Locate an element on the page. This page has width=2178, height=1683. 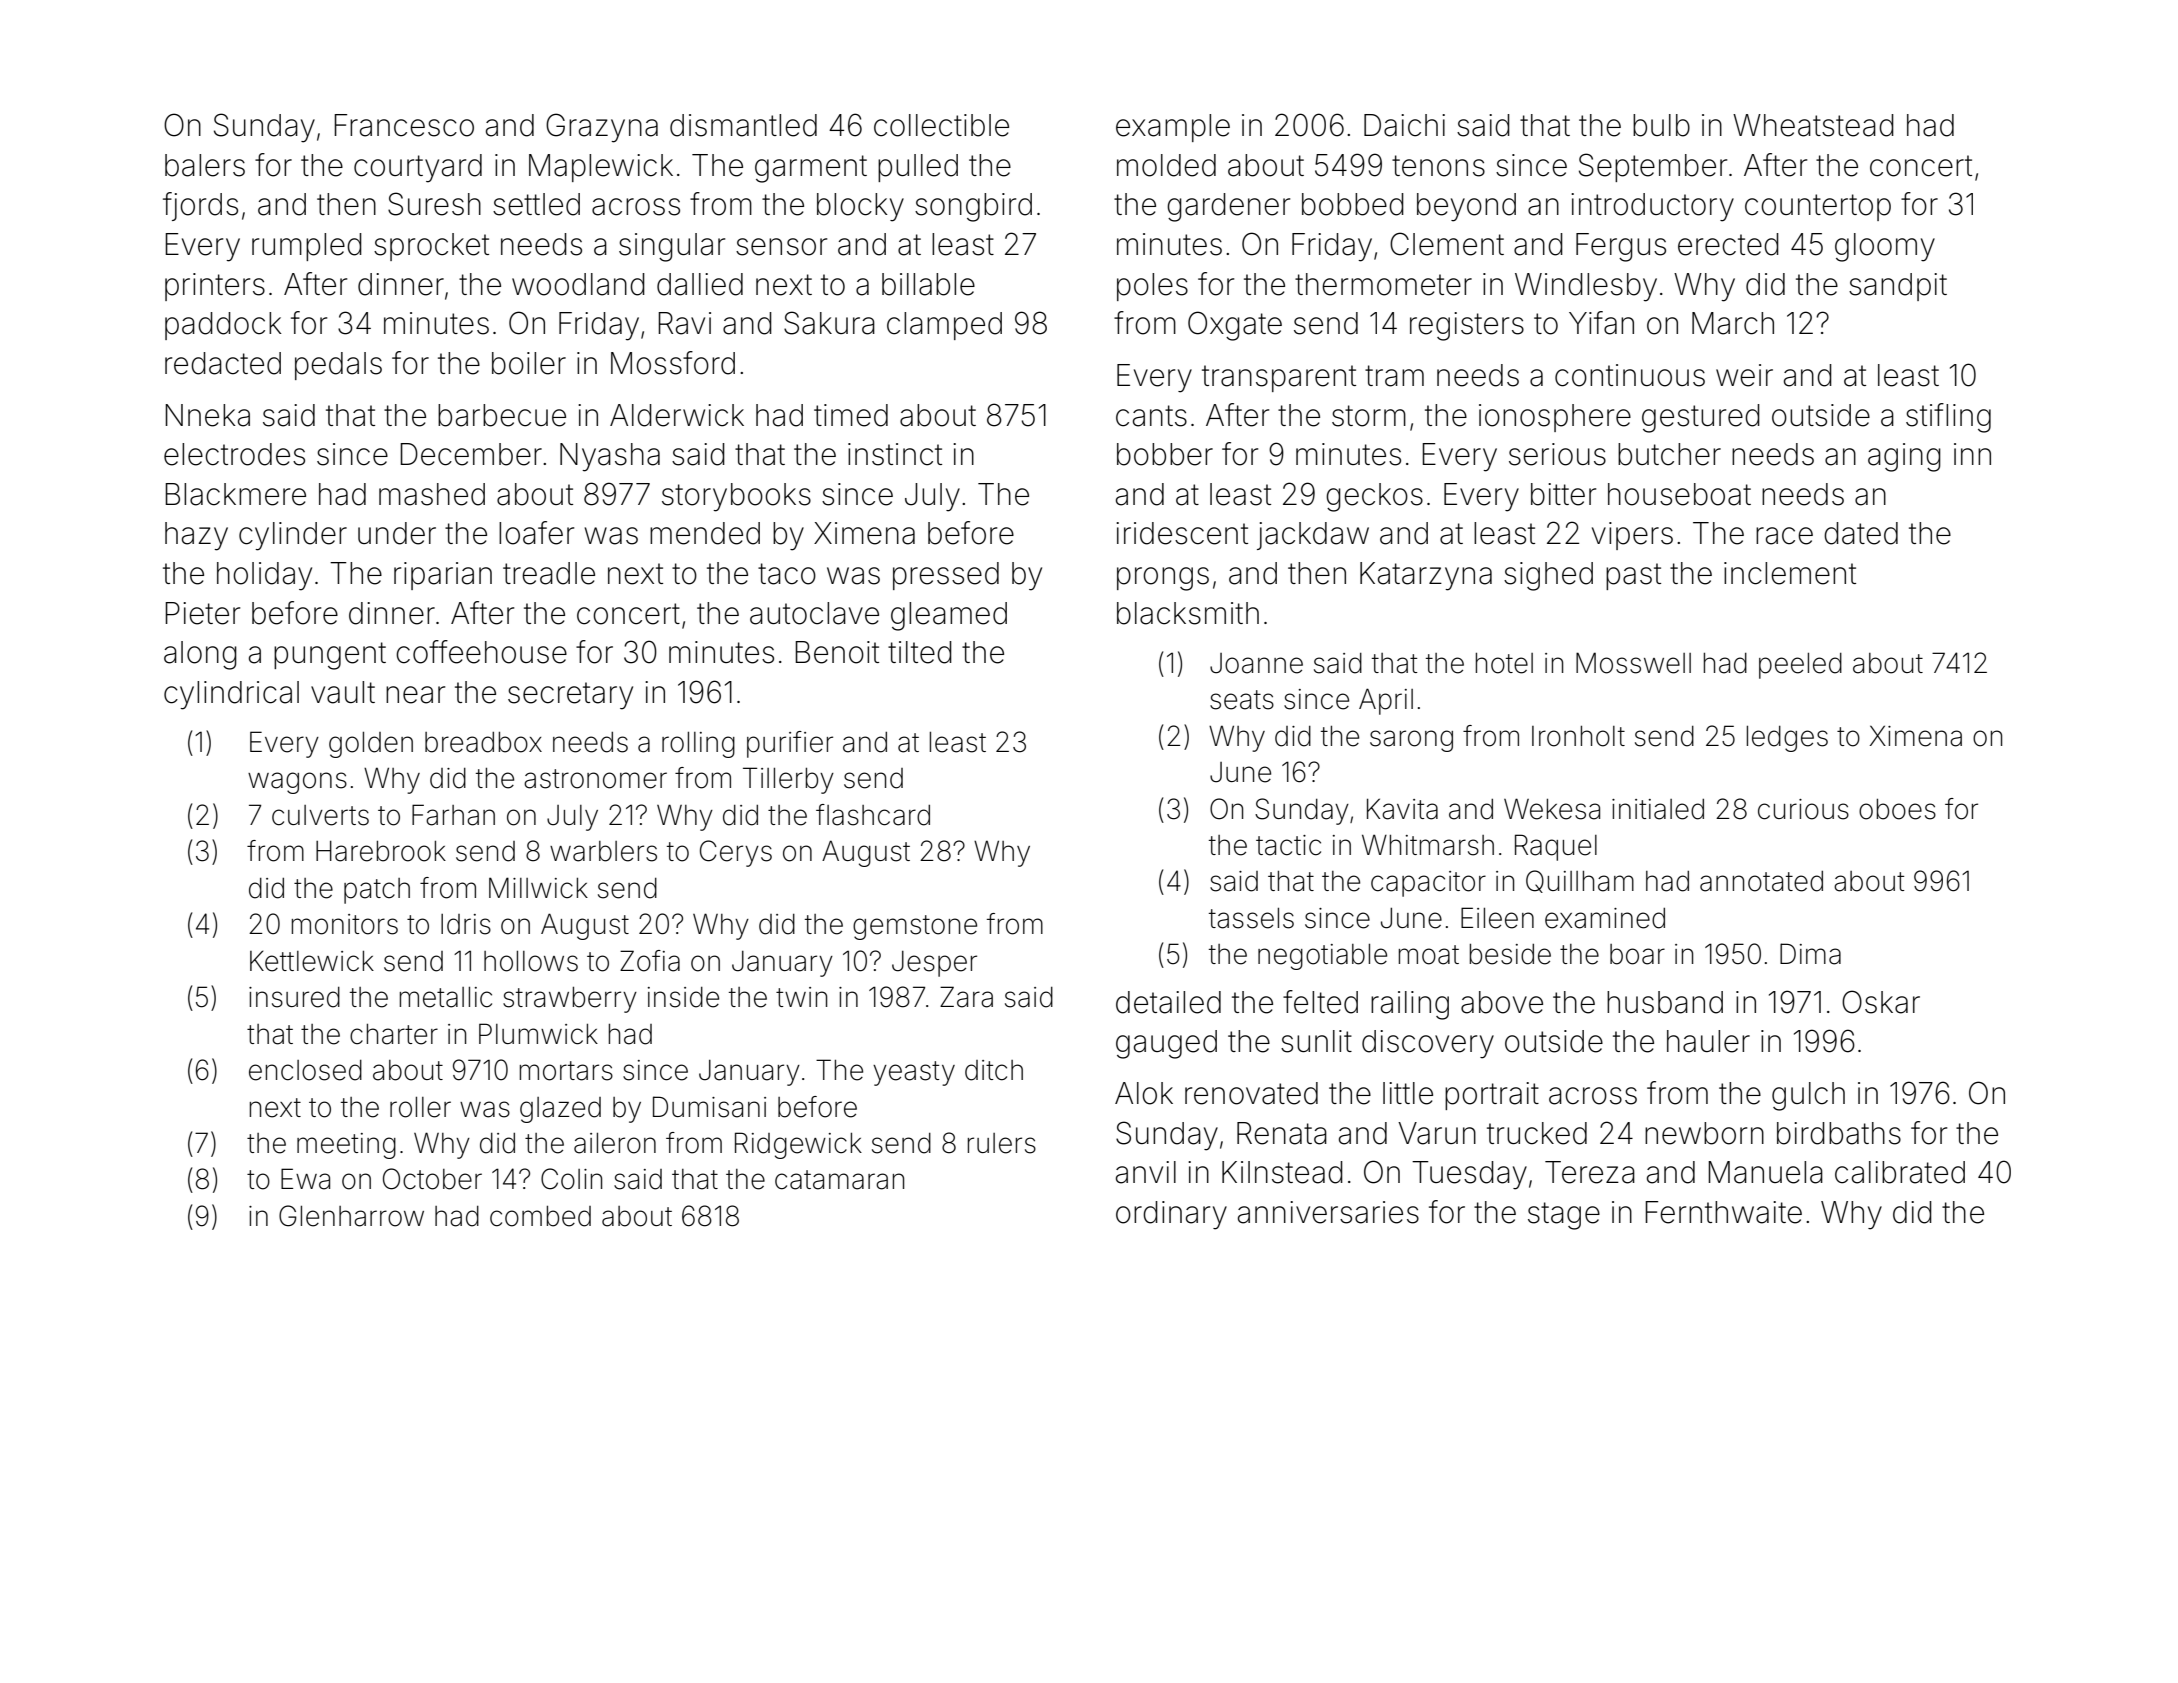
timed is located at coordinates (851, 415).
